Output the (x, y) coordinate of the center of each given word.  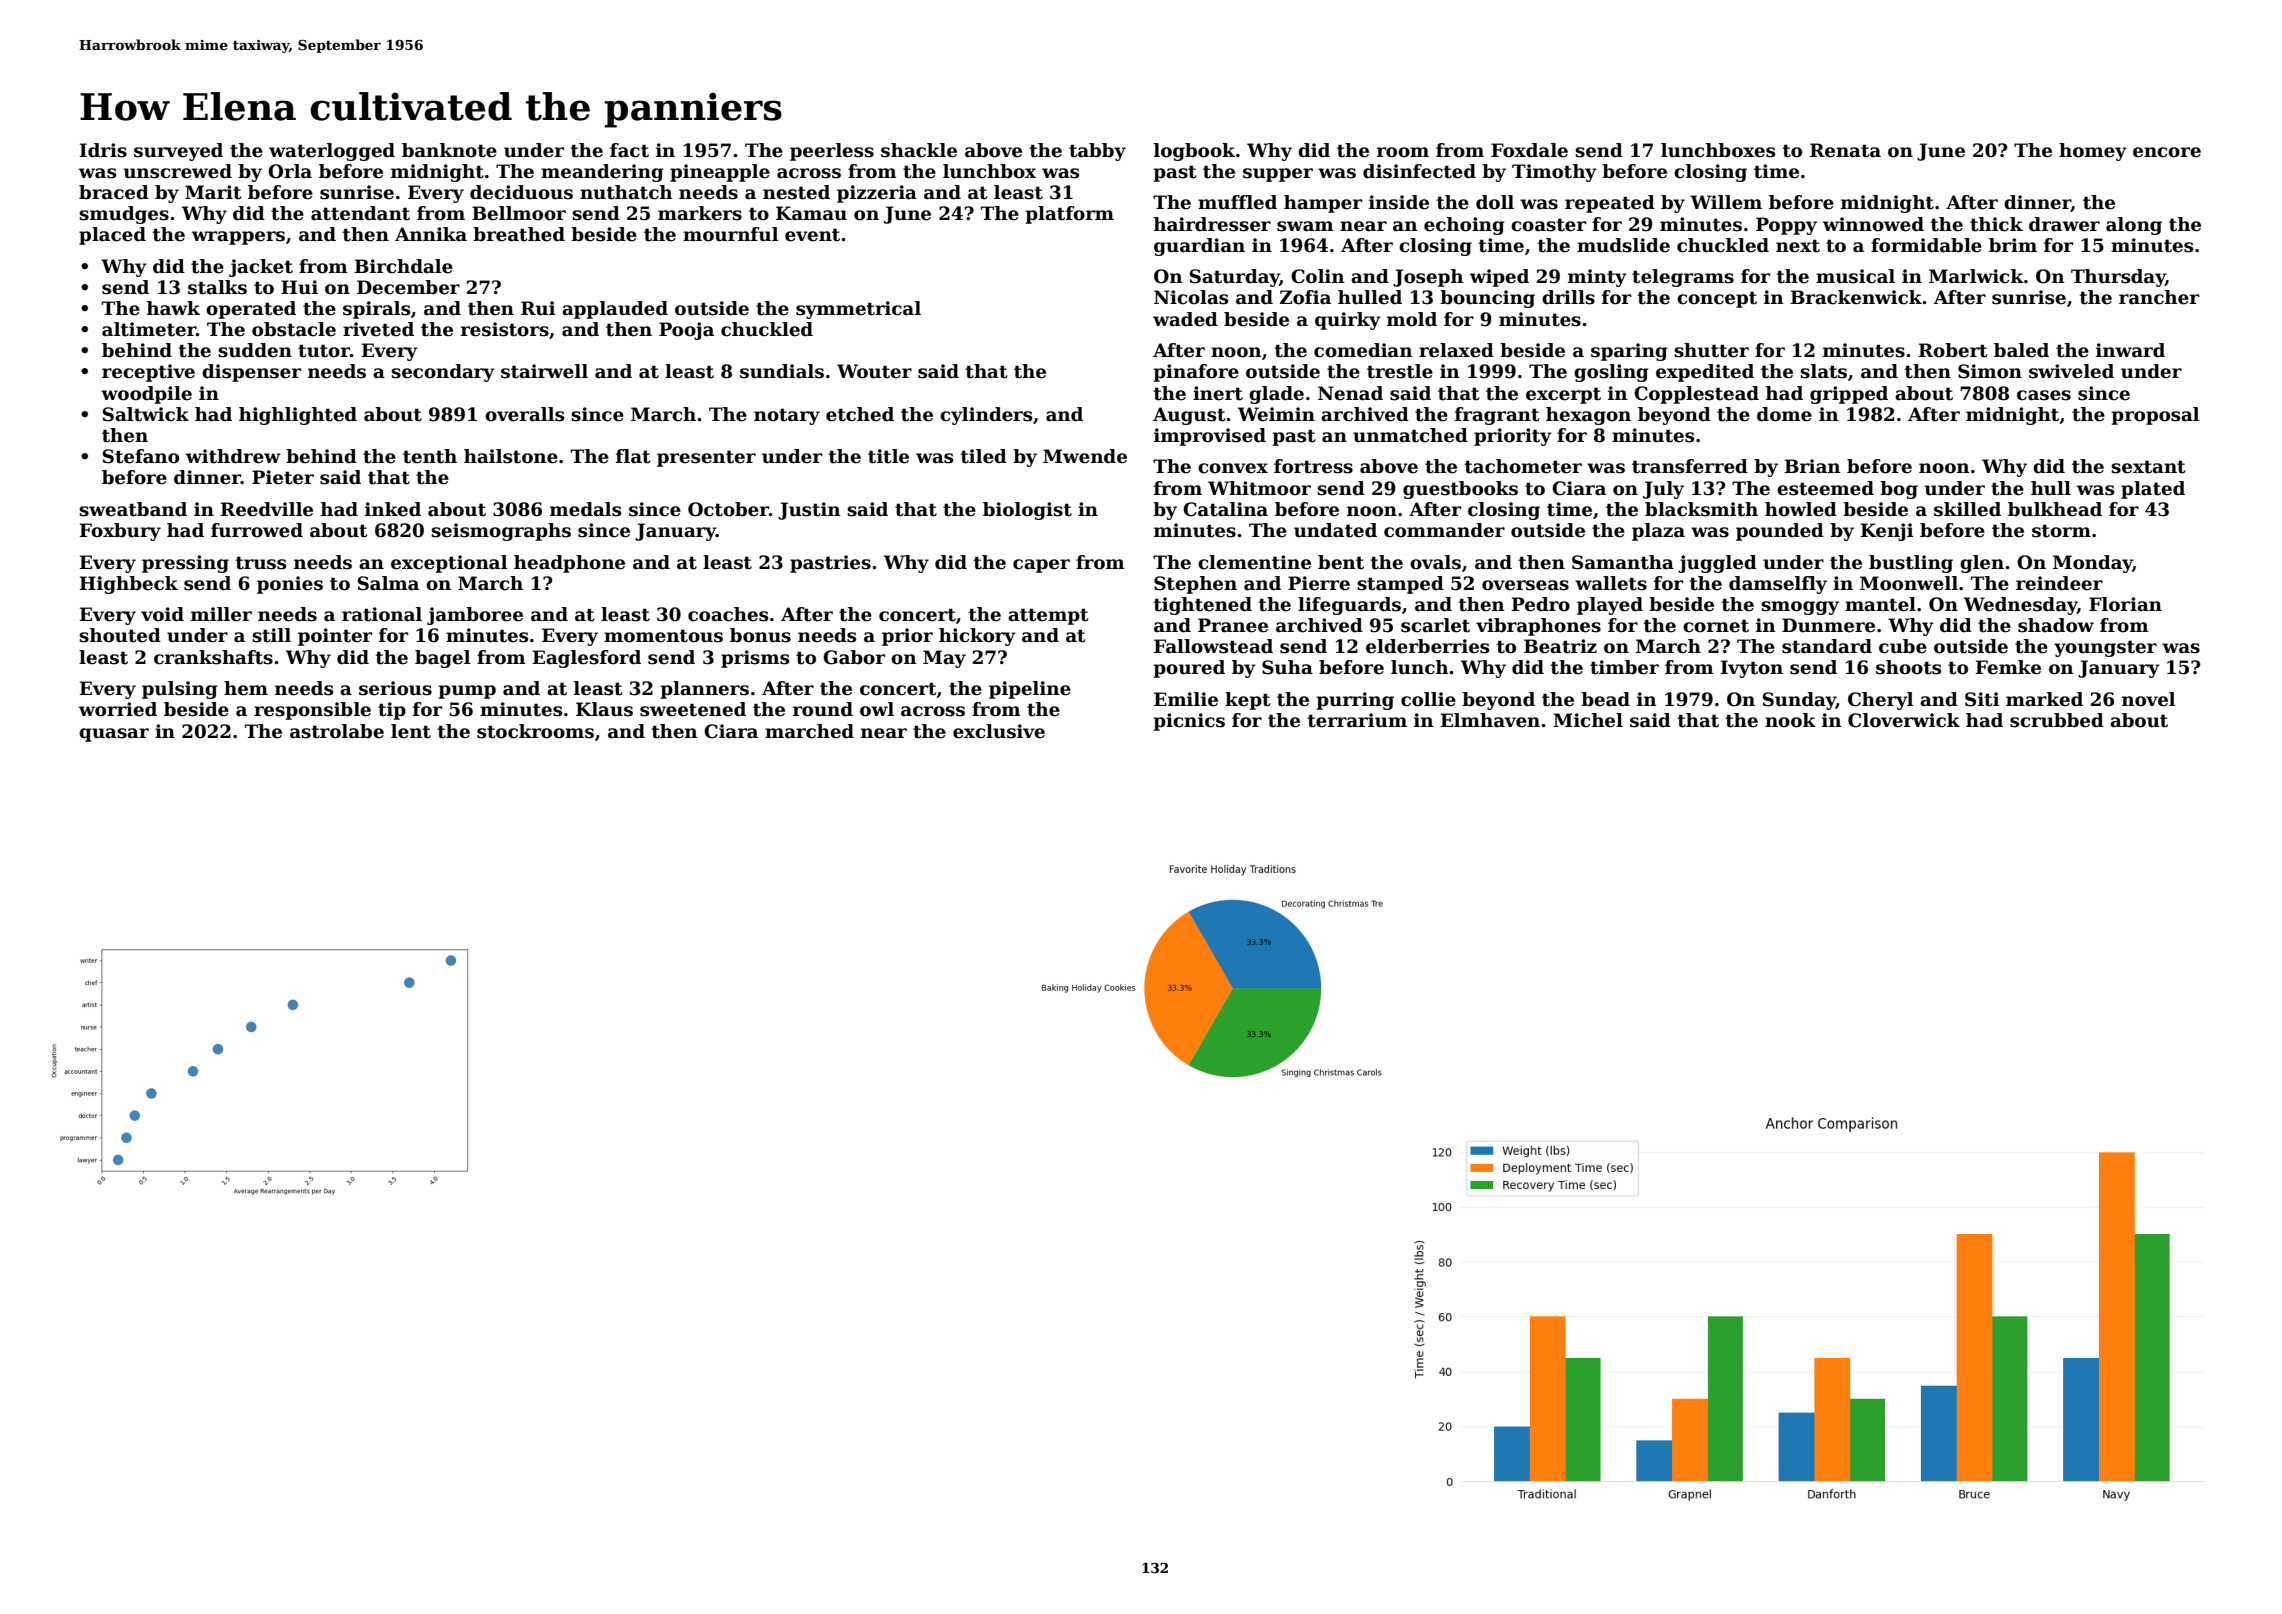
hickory (977, 637)
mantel (1880, 604)
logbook (1194, 152)
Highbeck (129, 585)
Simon (1990, 371)
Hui (299, 287)
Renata (1845, 150)
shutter (1711, 350)
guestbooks (1460, 490)
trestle (1400, 371)
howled (1801, 509)
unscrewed (178, 171)
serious (395, 688)
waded (1185, 319)
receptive (148, 373)
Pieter (283, 477)
